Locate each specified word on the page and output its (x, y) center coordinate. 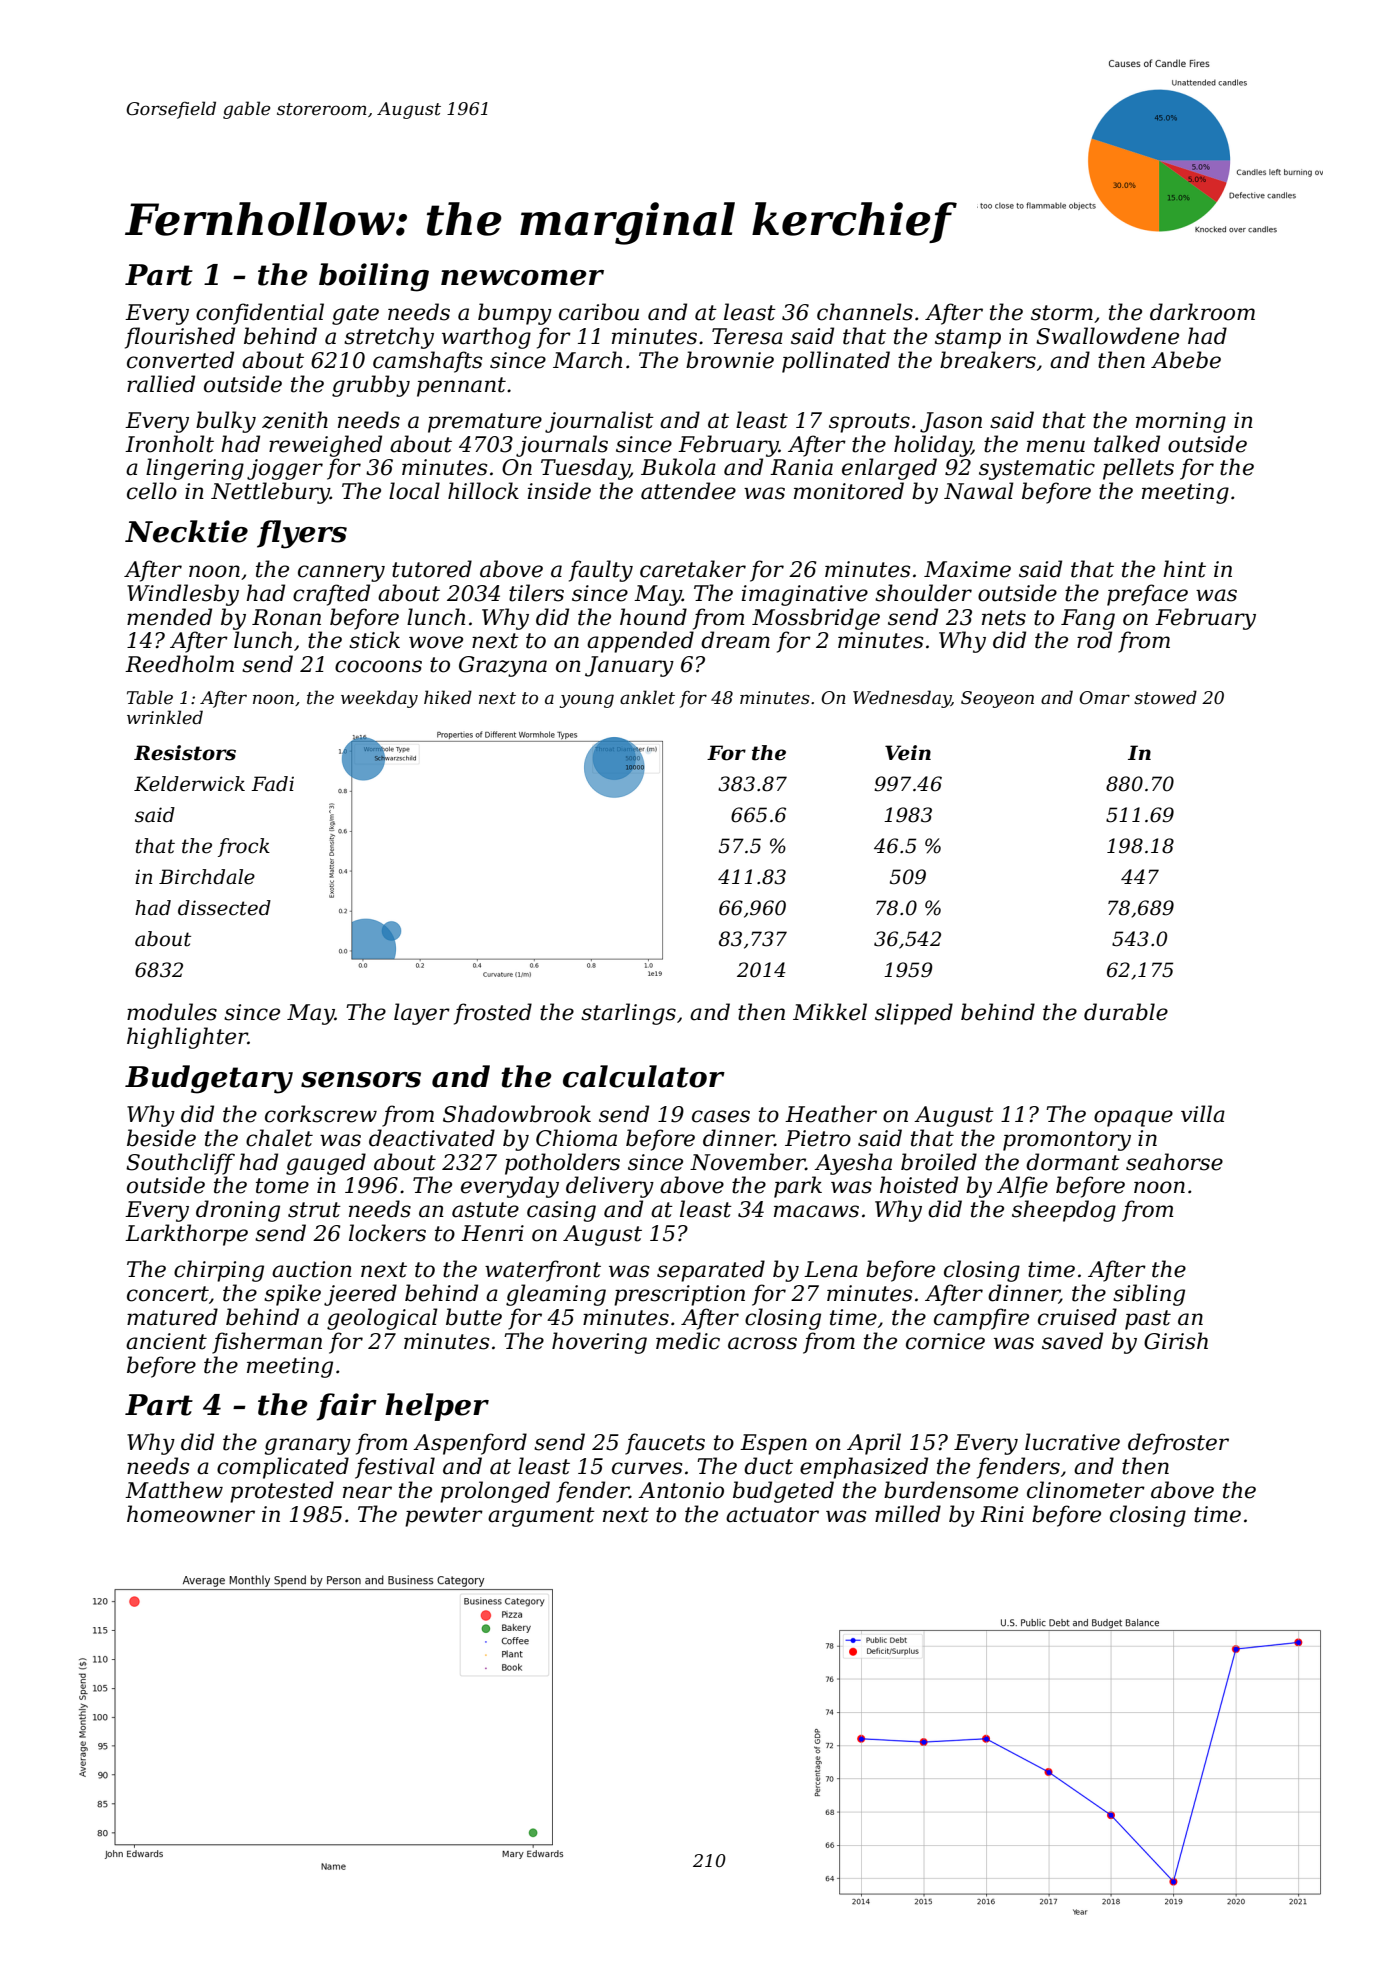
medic (688, 1341)
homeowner (191, 1514)
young (587, 701)
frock (244, 847)
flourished (180, 338)
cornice (945, 1341)
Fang (1088, 619)
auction (312, 1269)
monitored (849, 491)
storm (1062, 313)
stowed (1165, 697)
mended (169, 617)
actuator (772, 1515)
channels (865, 312)
